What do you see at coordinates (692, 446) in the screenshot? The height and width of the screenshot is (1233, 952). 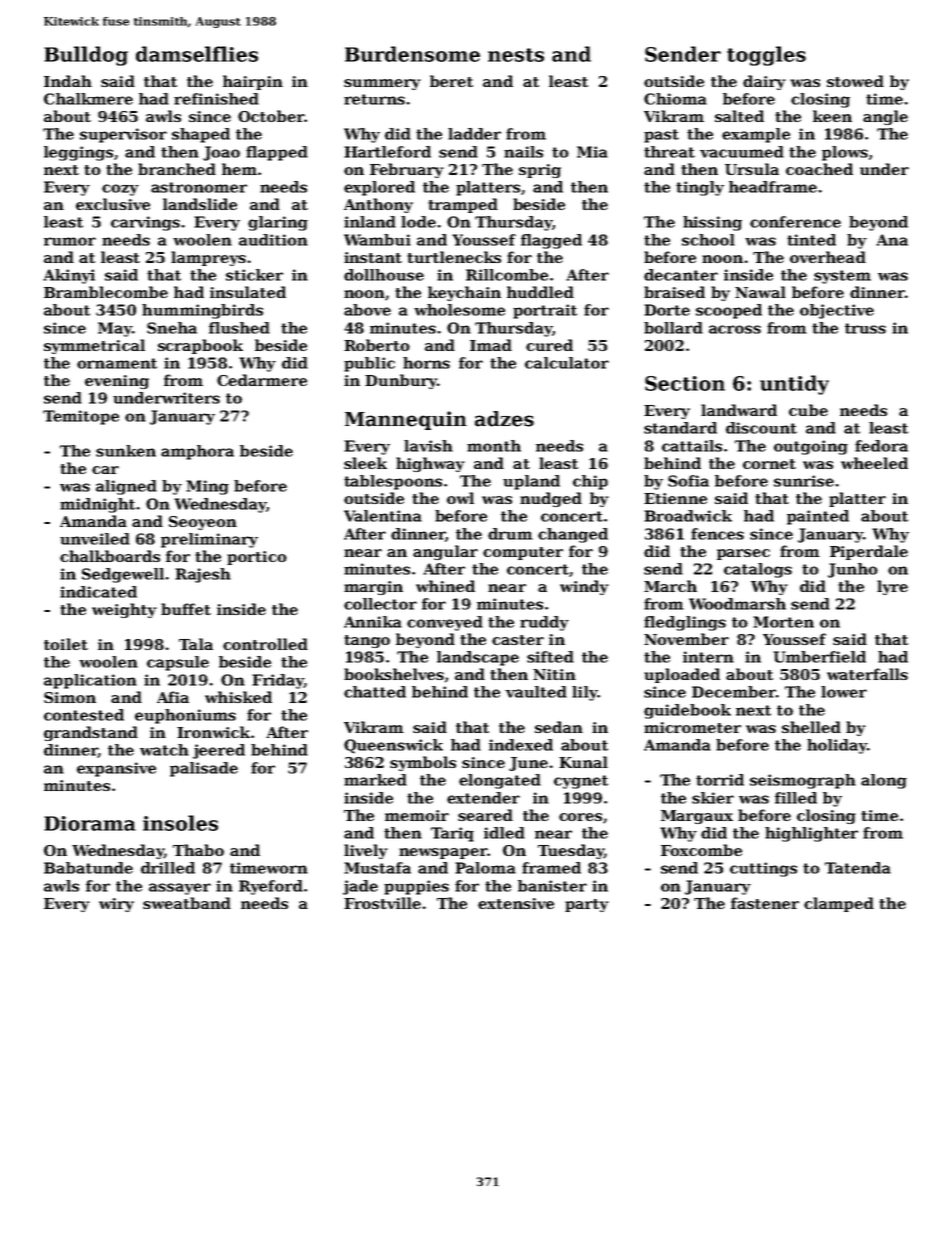 I see `cattails` at bounding box center [692, 446].
